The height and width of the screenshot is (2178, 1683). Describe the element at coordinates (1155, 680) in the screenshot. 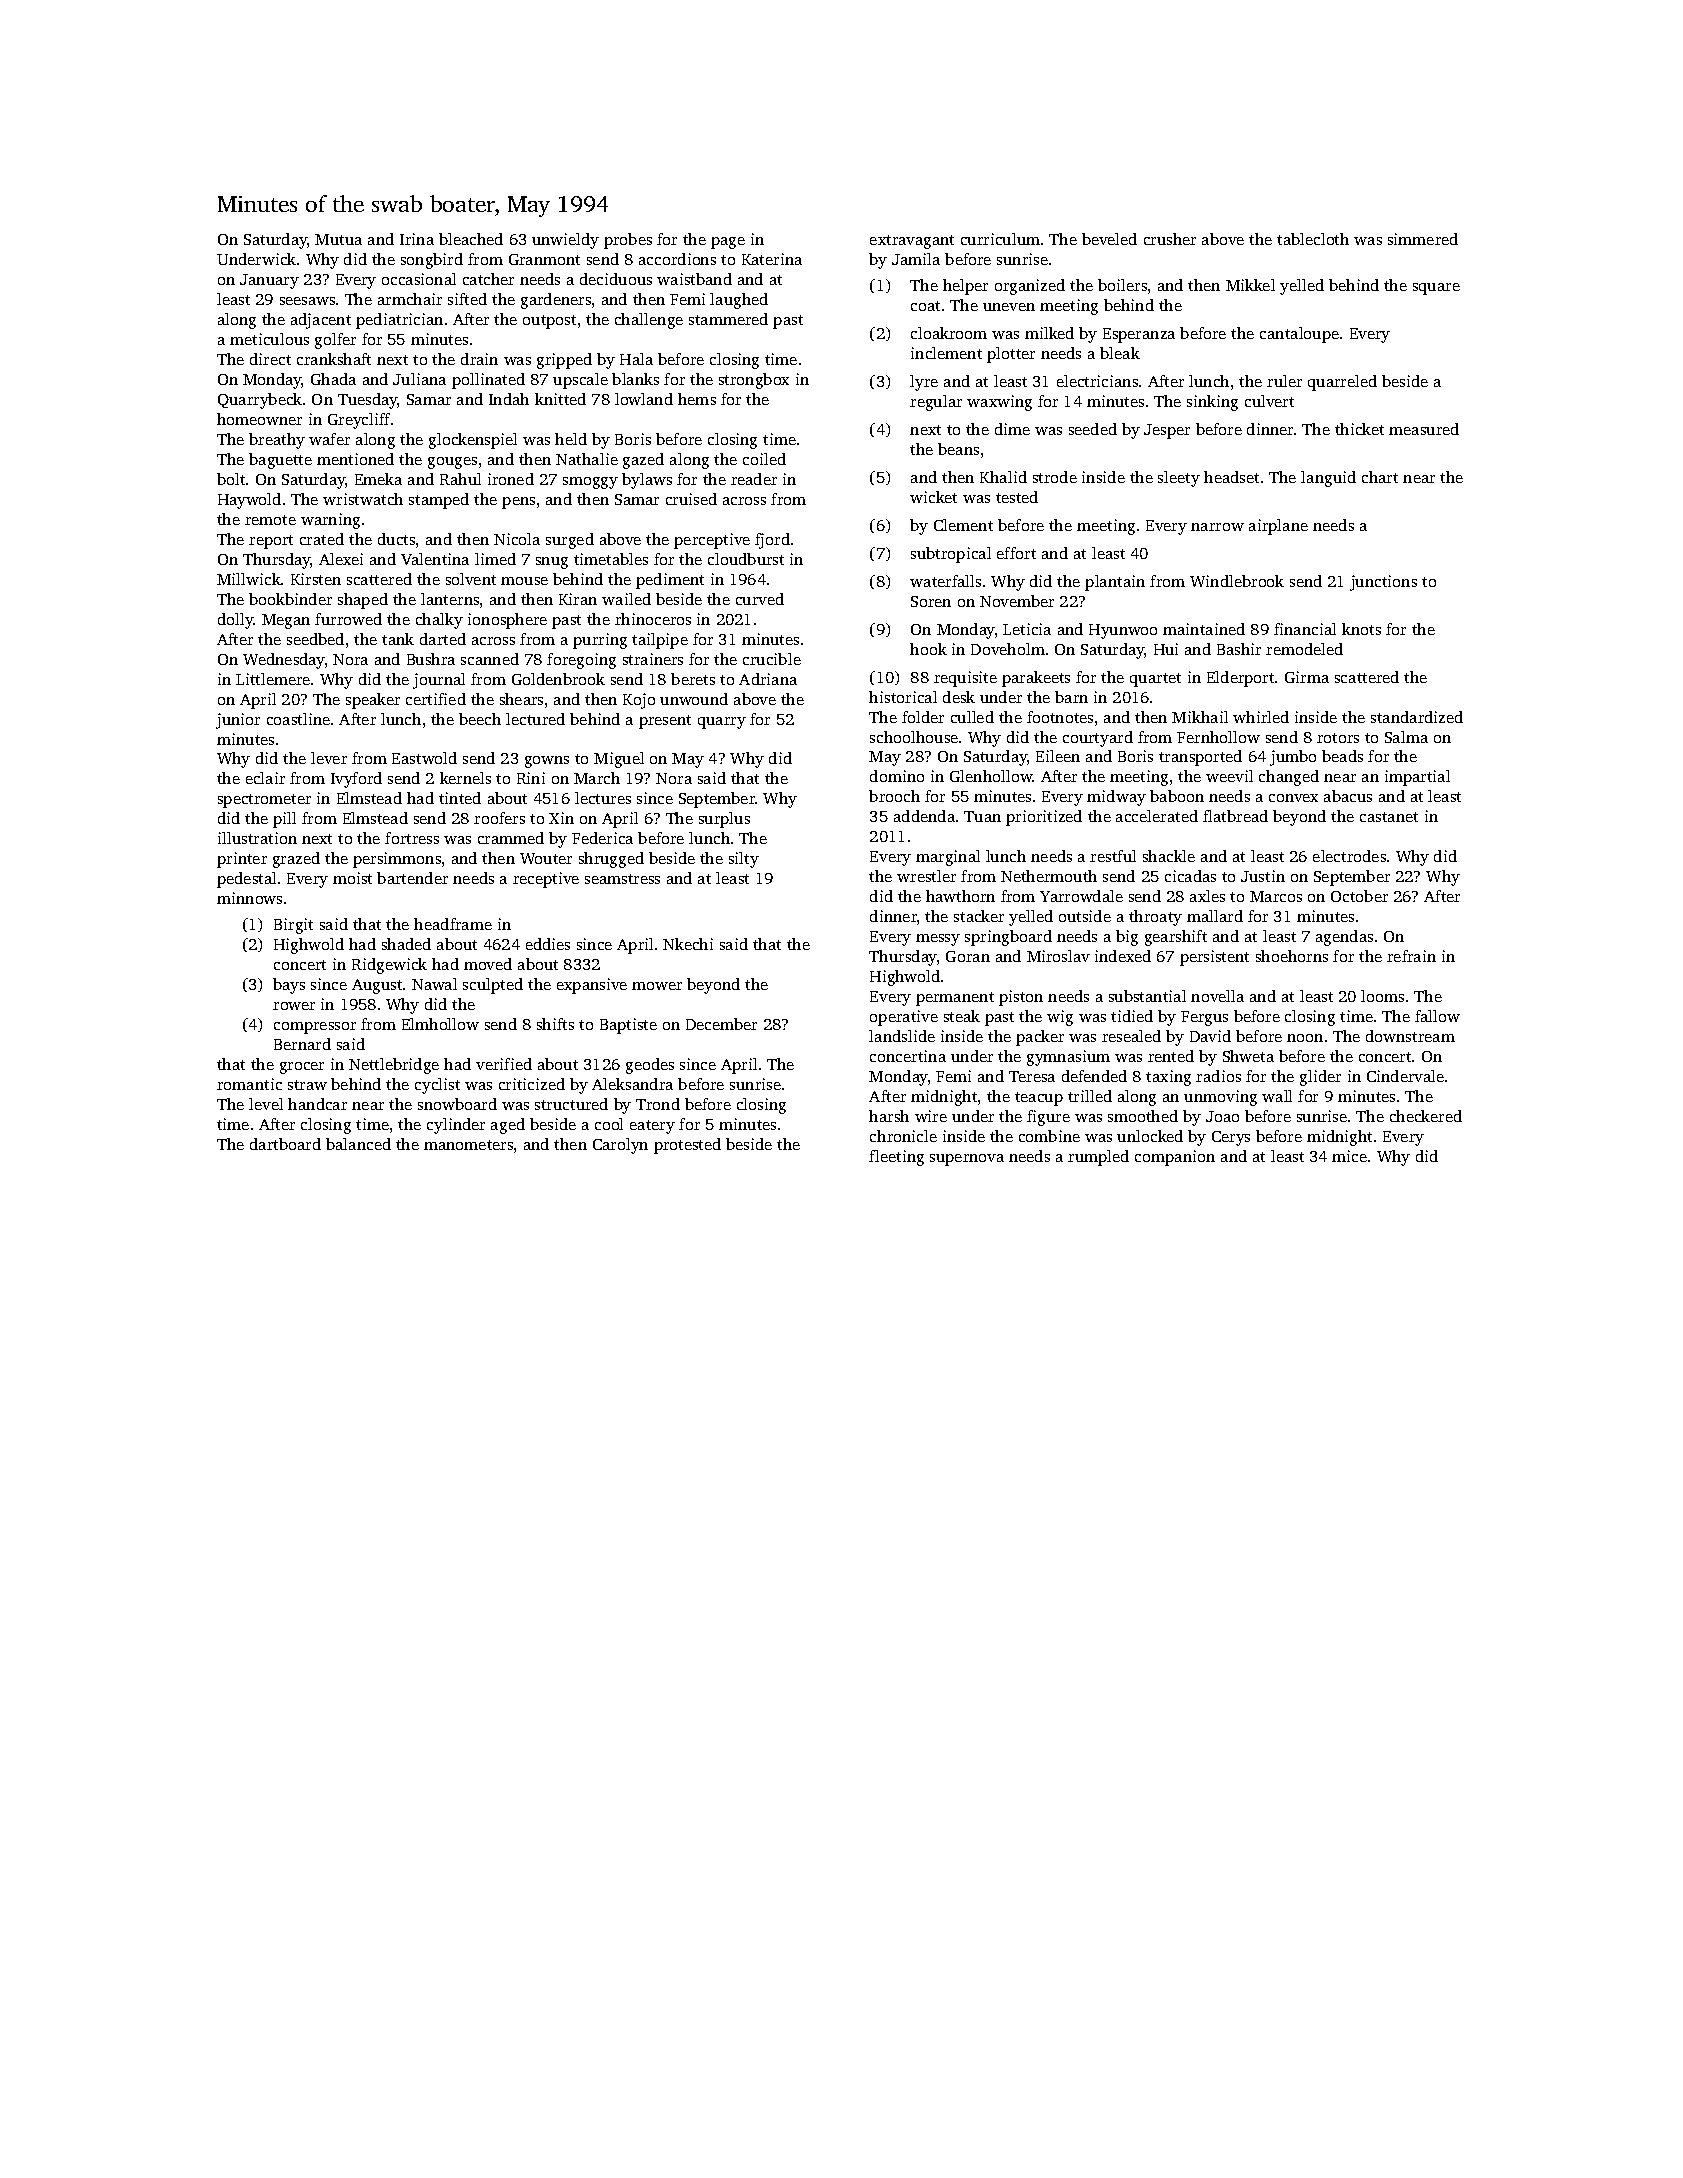

I see `quartet` at that location.
